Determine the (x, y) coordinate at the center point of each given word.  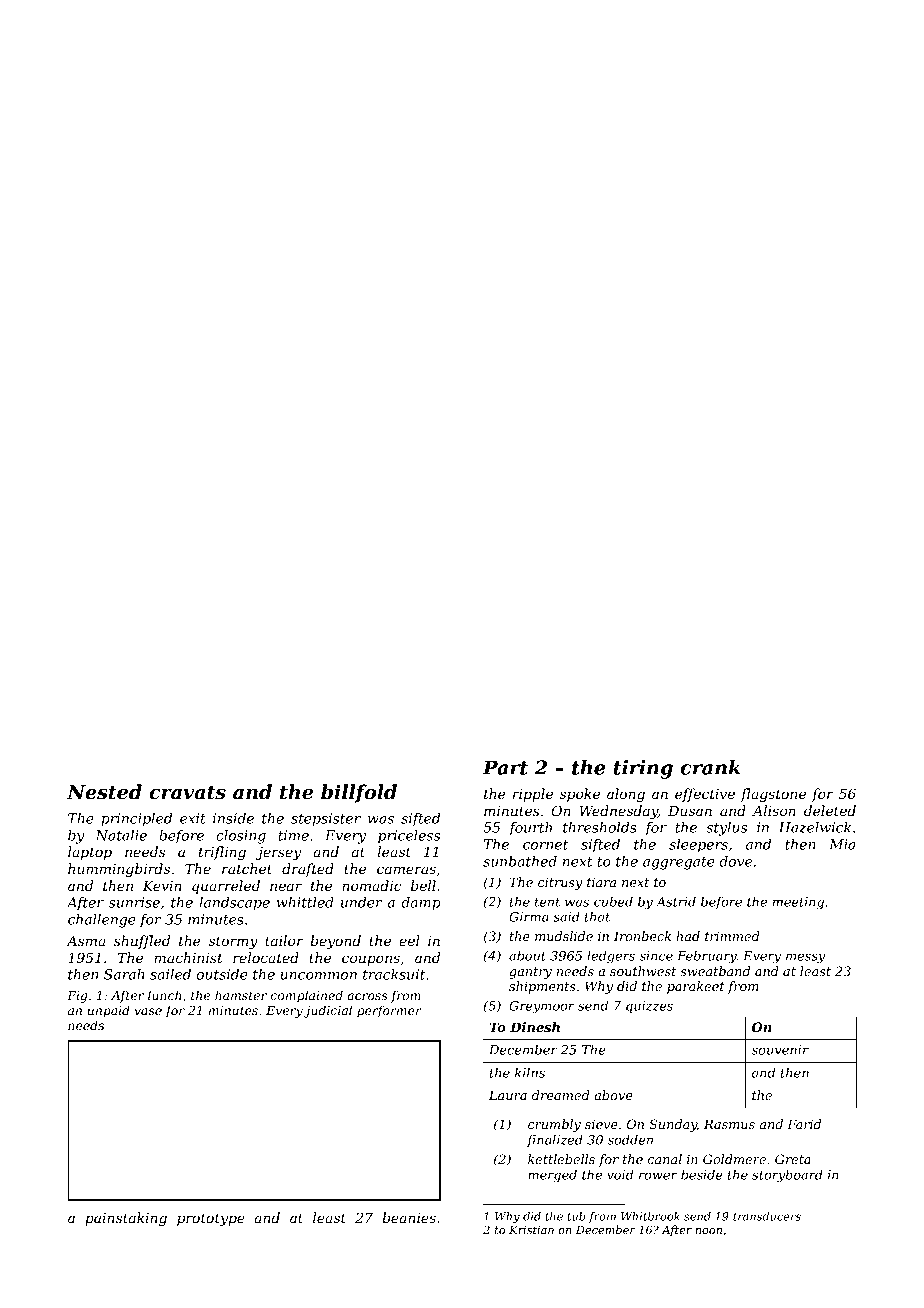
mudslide (564, 936)
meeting (798, 903)
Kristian (531, 1229)
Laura (508, 1095)
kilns (530, 1072)
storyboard (787, 1176)
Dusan (690, 811)
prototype (211, 1219)
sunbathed (520, 861)
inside (233, 818)
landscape (235, 904)
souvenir (780, 1050)
